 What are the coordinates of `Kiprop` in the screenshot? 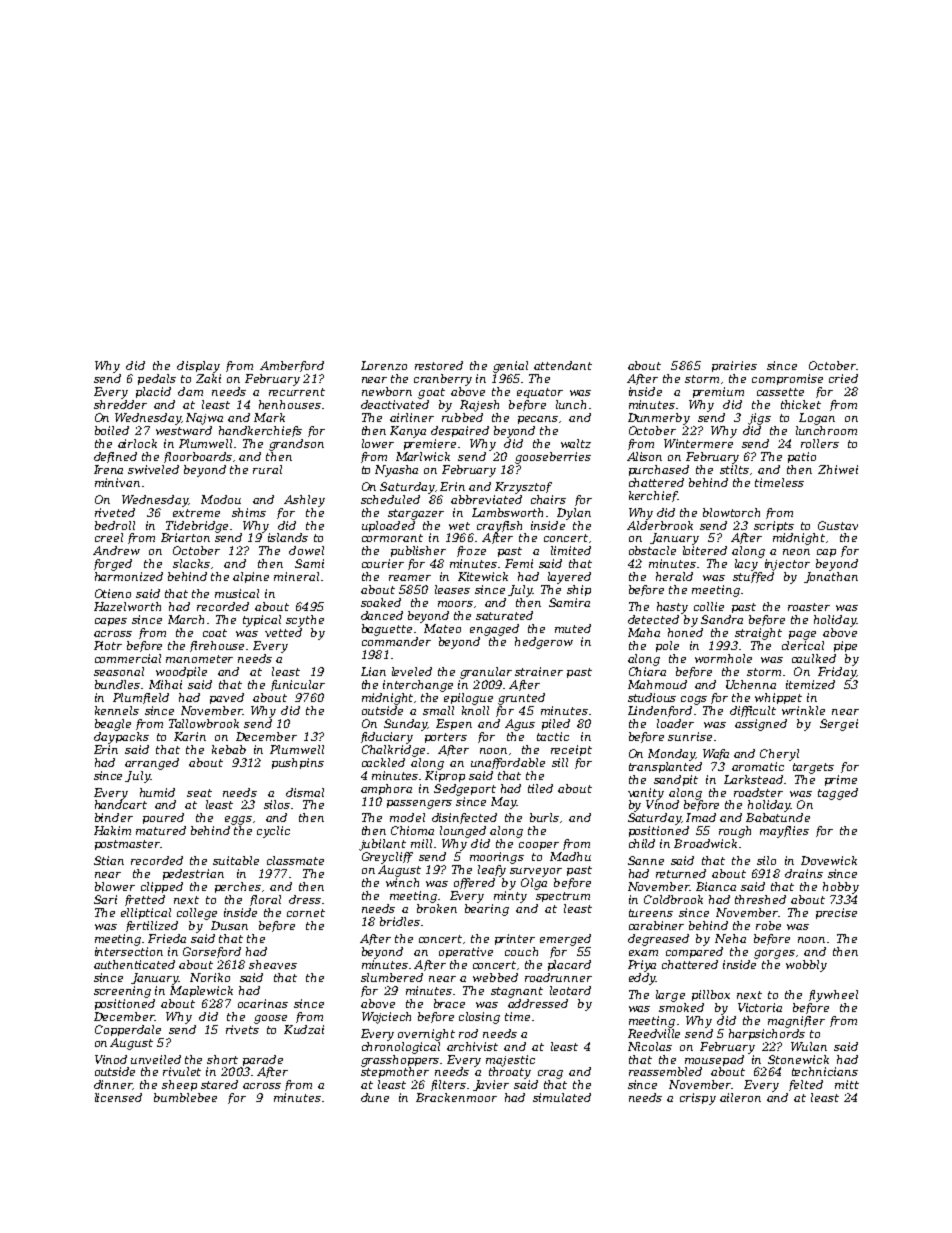 It's located at (445, 776).
